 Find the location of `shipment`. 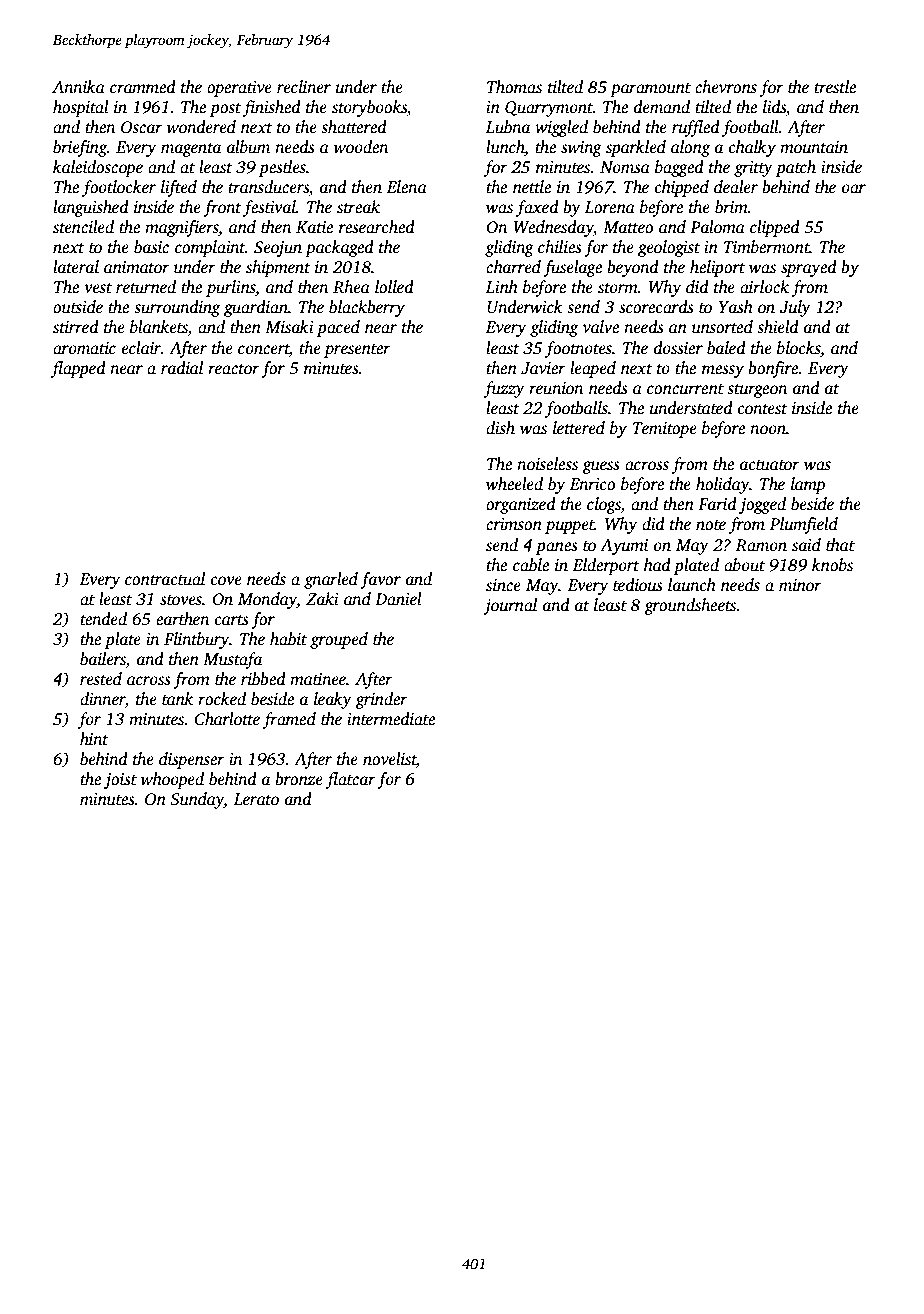

shipment is located at coordinates (278, 268).
